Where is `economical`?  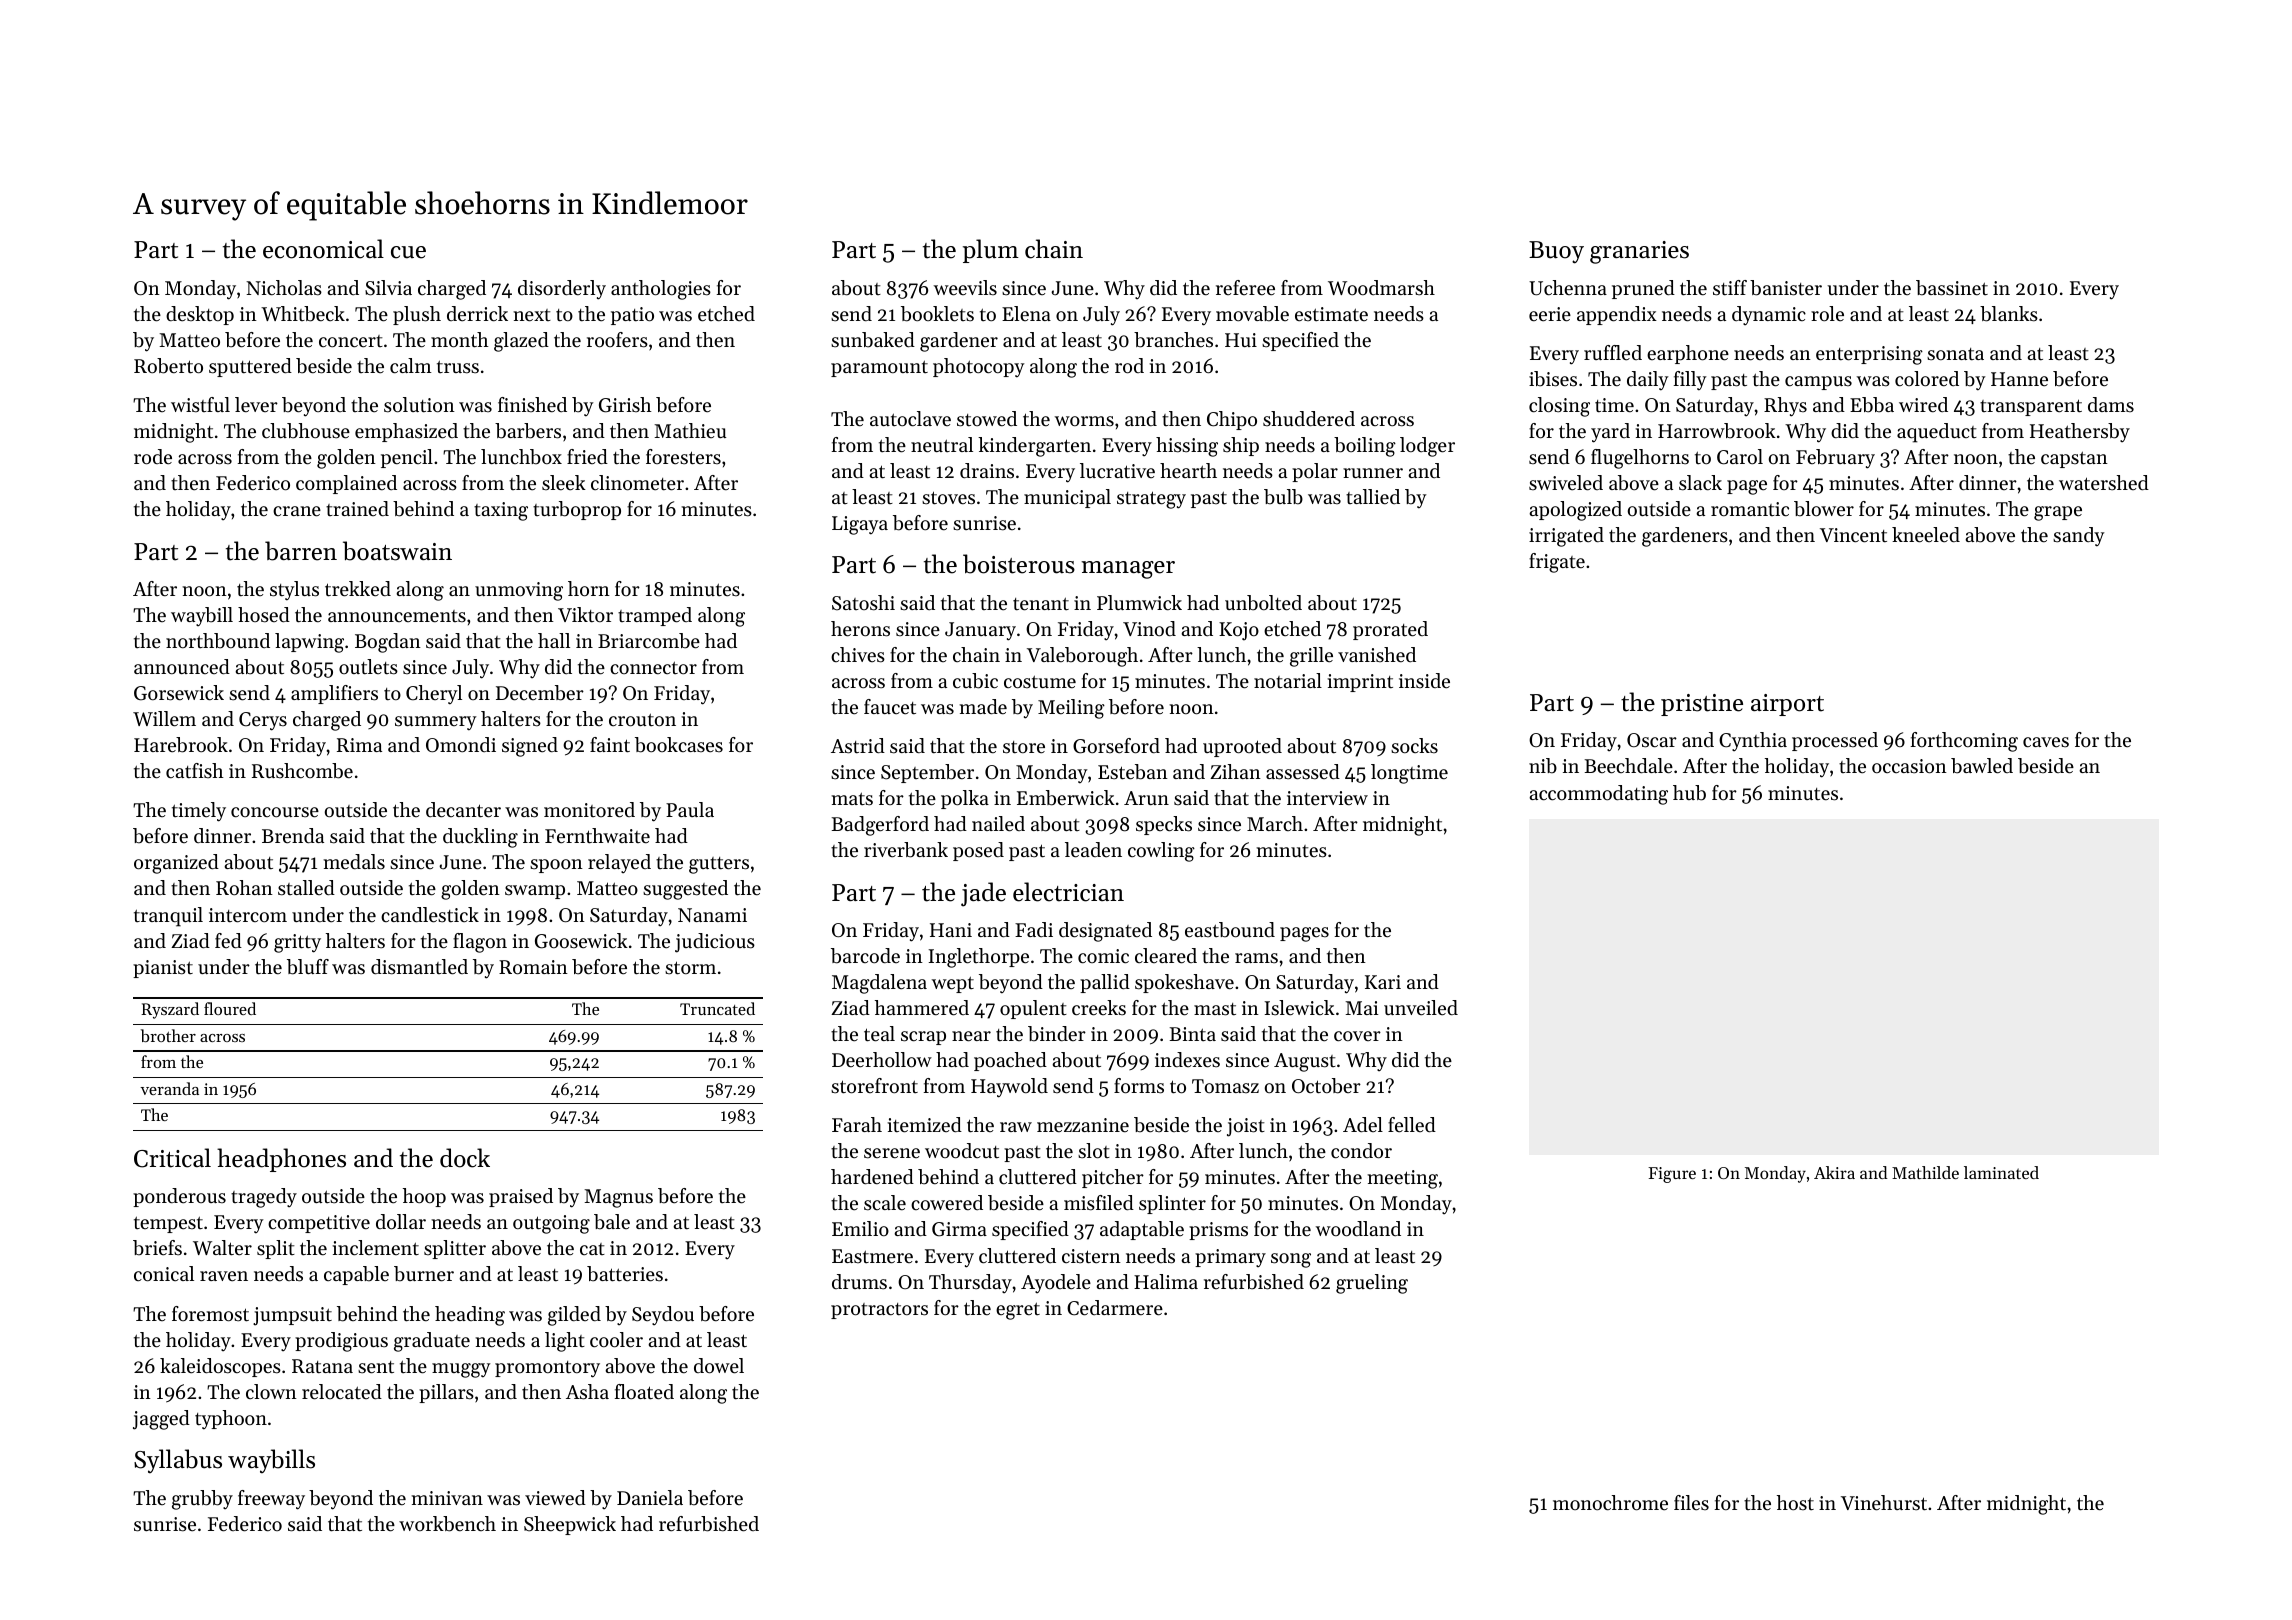 economical is located at coordinates (323, 249).
